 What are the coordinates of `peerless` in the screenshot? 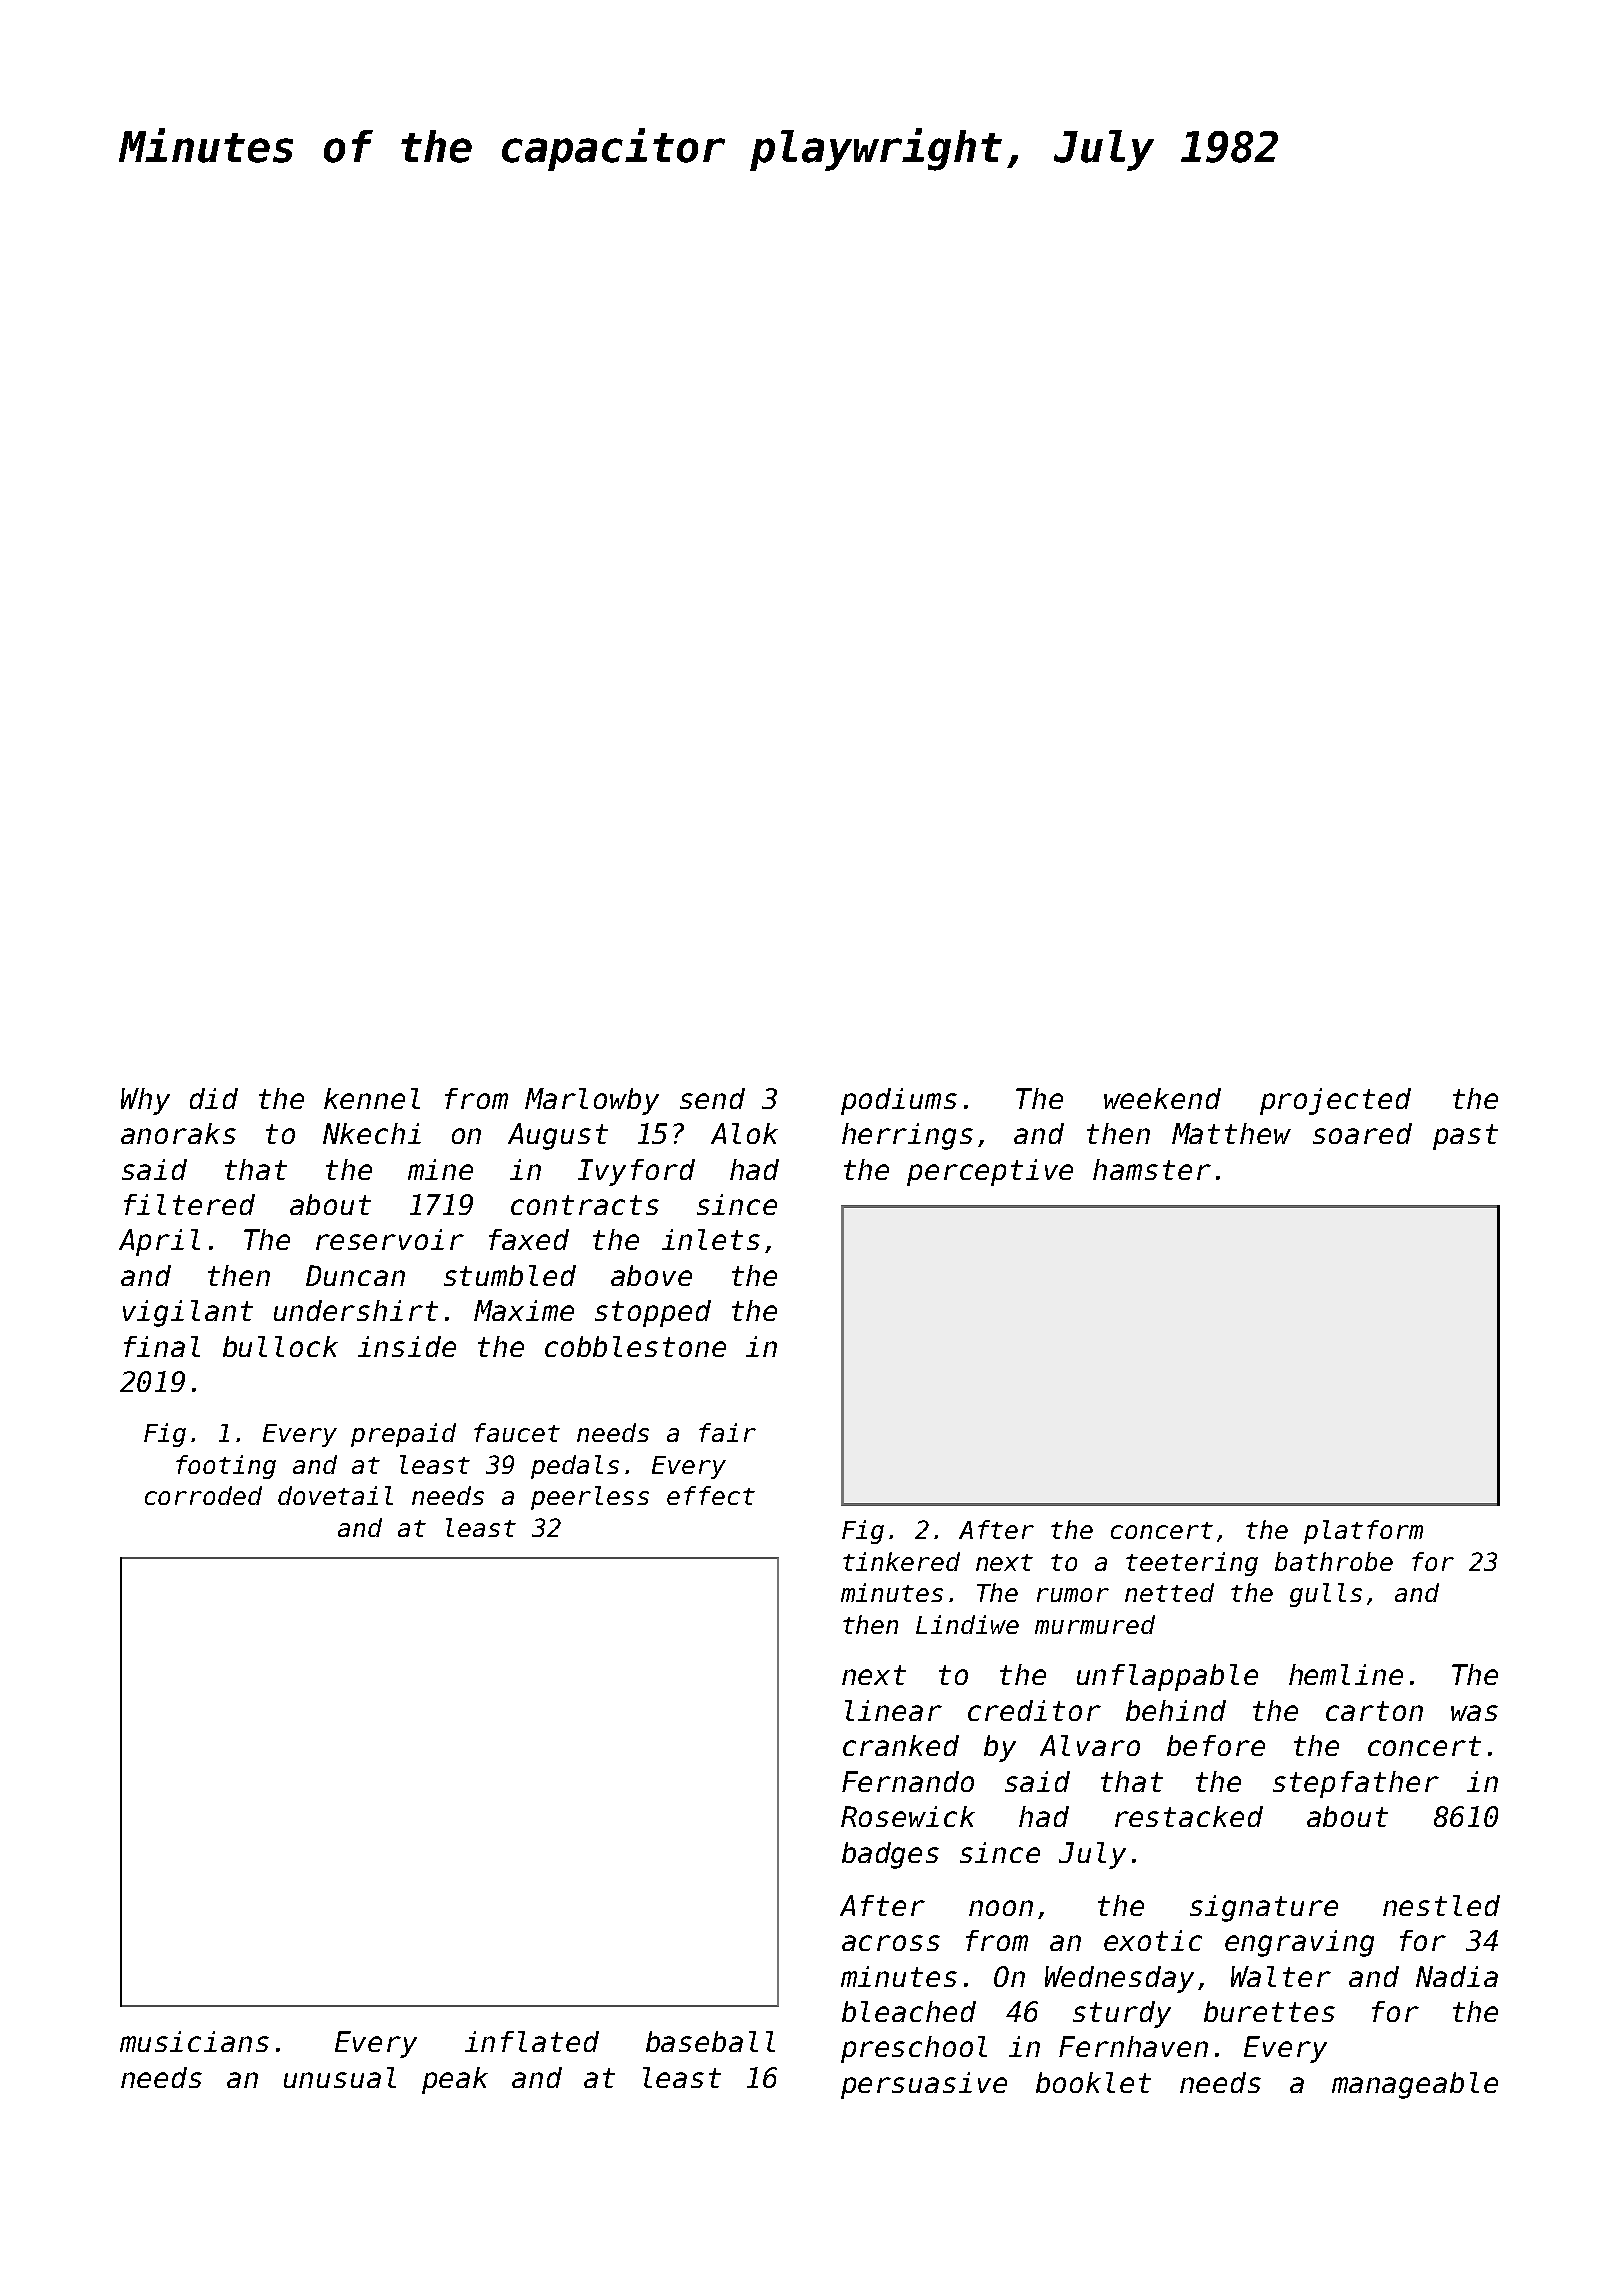 It's located at (590, 1498).
